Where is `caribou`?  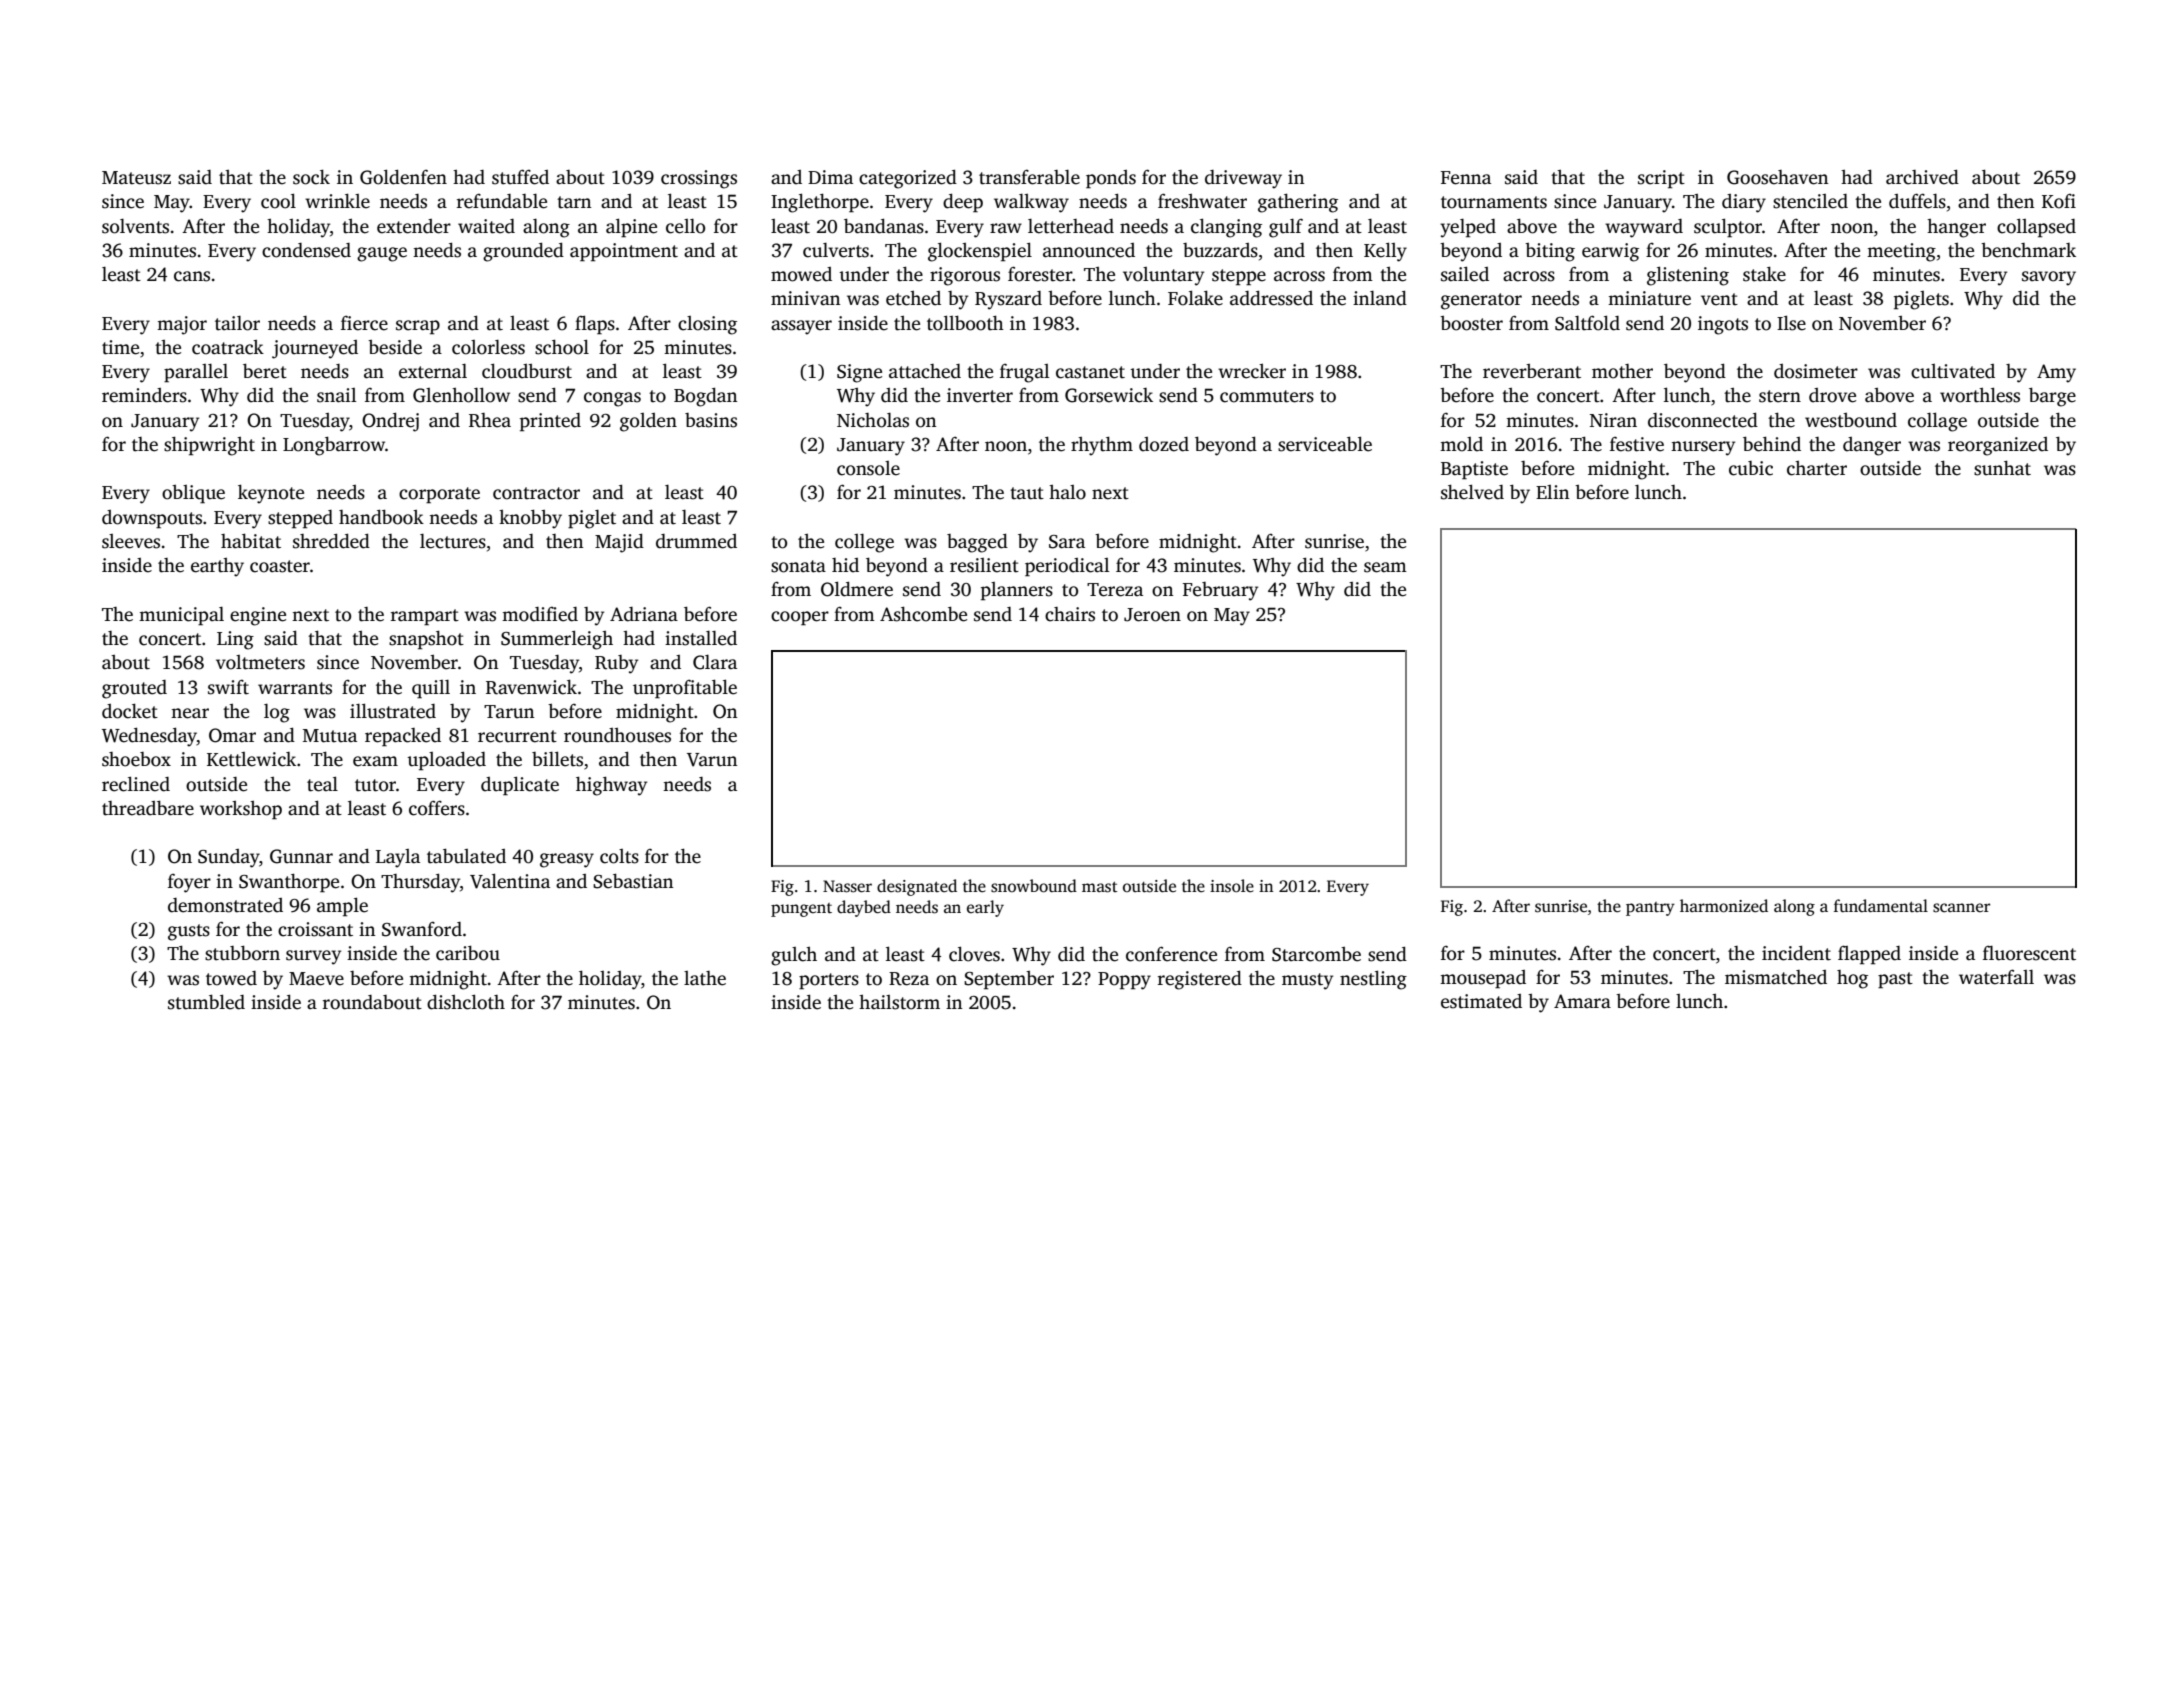
caribou is located at coordinates (468, 953).
